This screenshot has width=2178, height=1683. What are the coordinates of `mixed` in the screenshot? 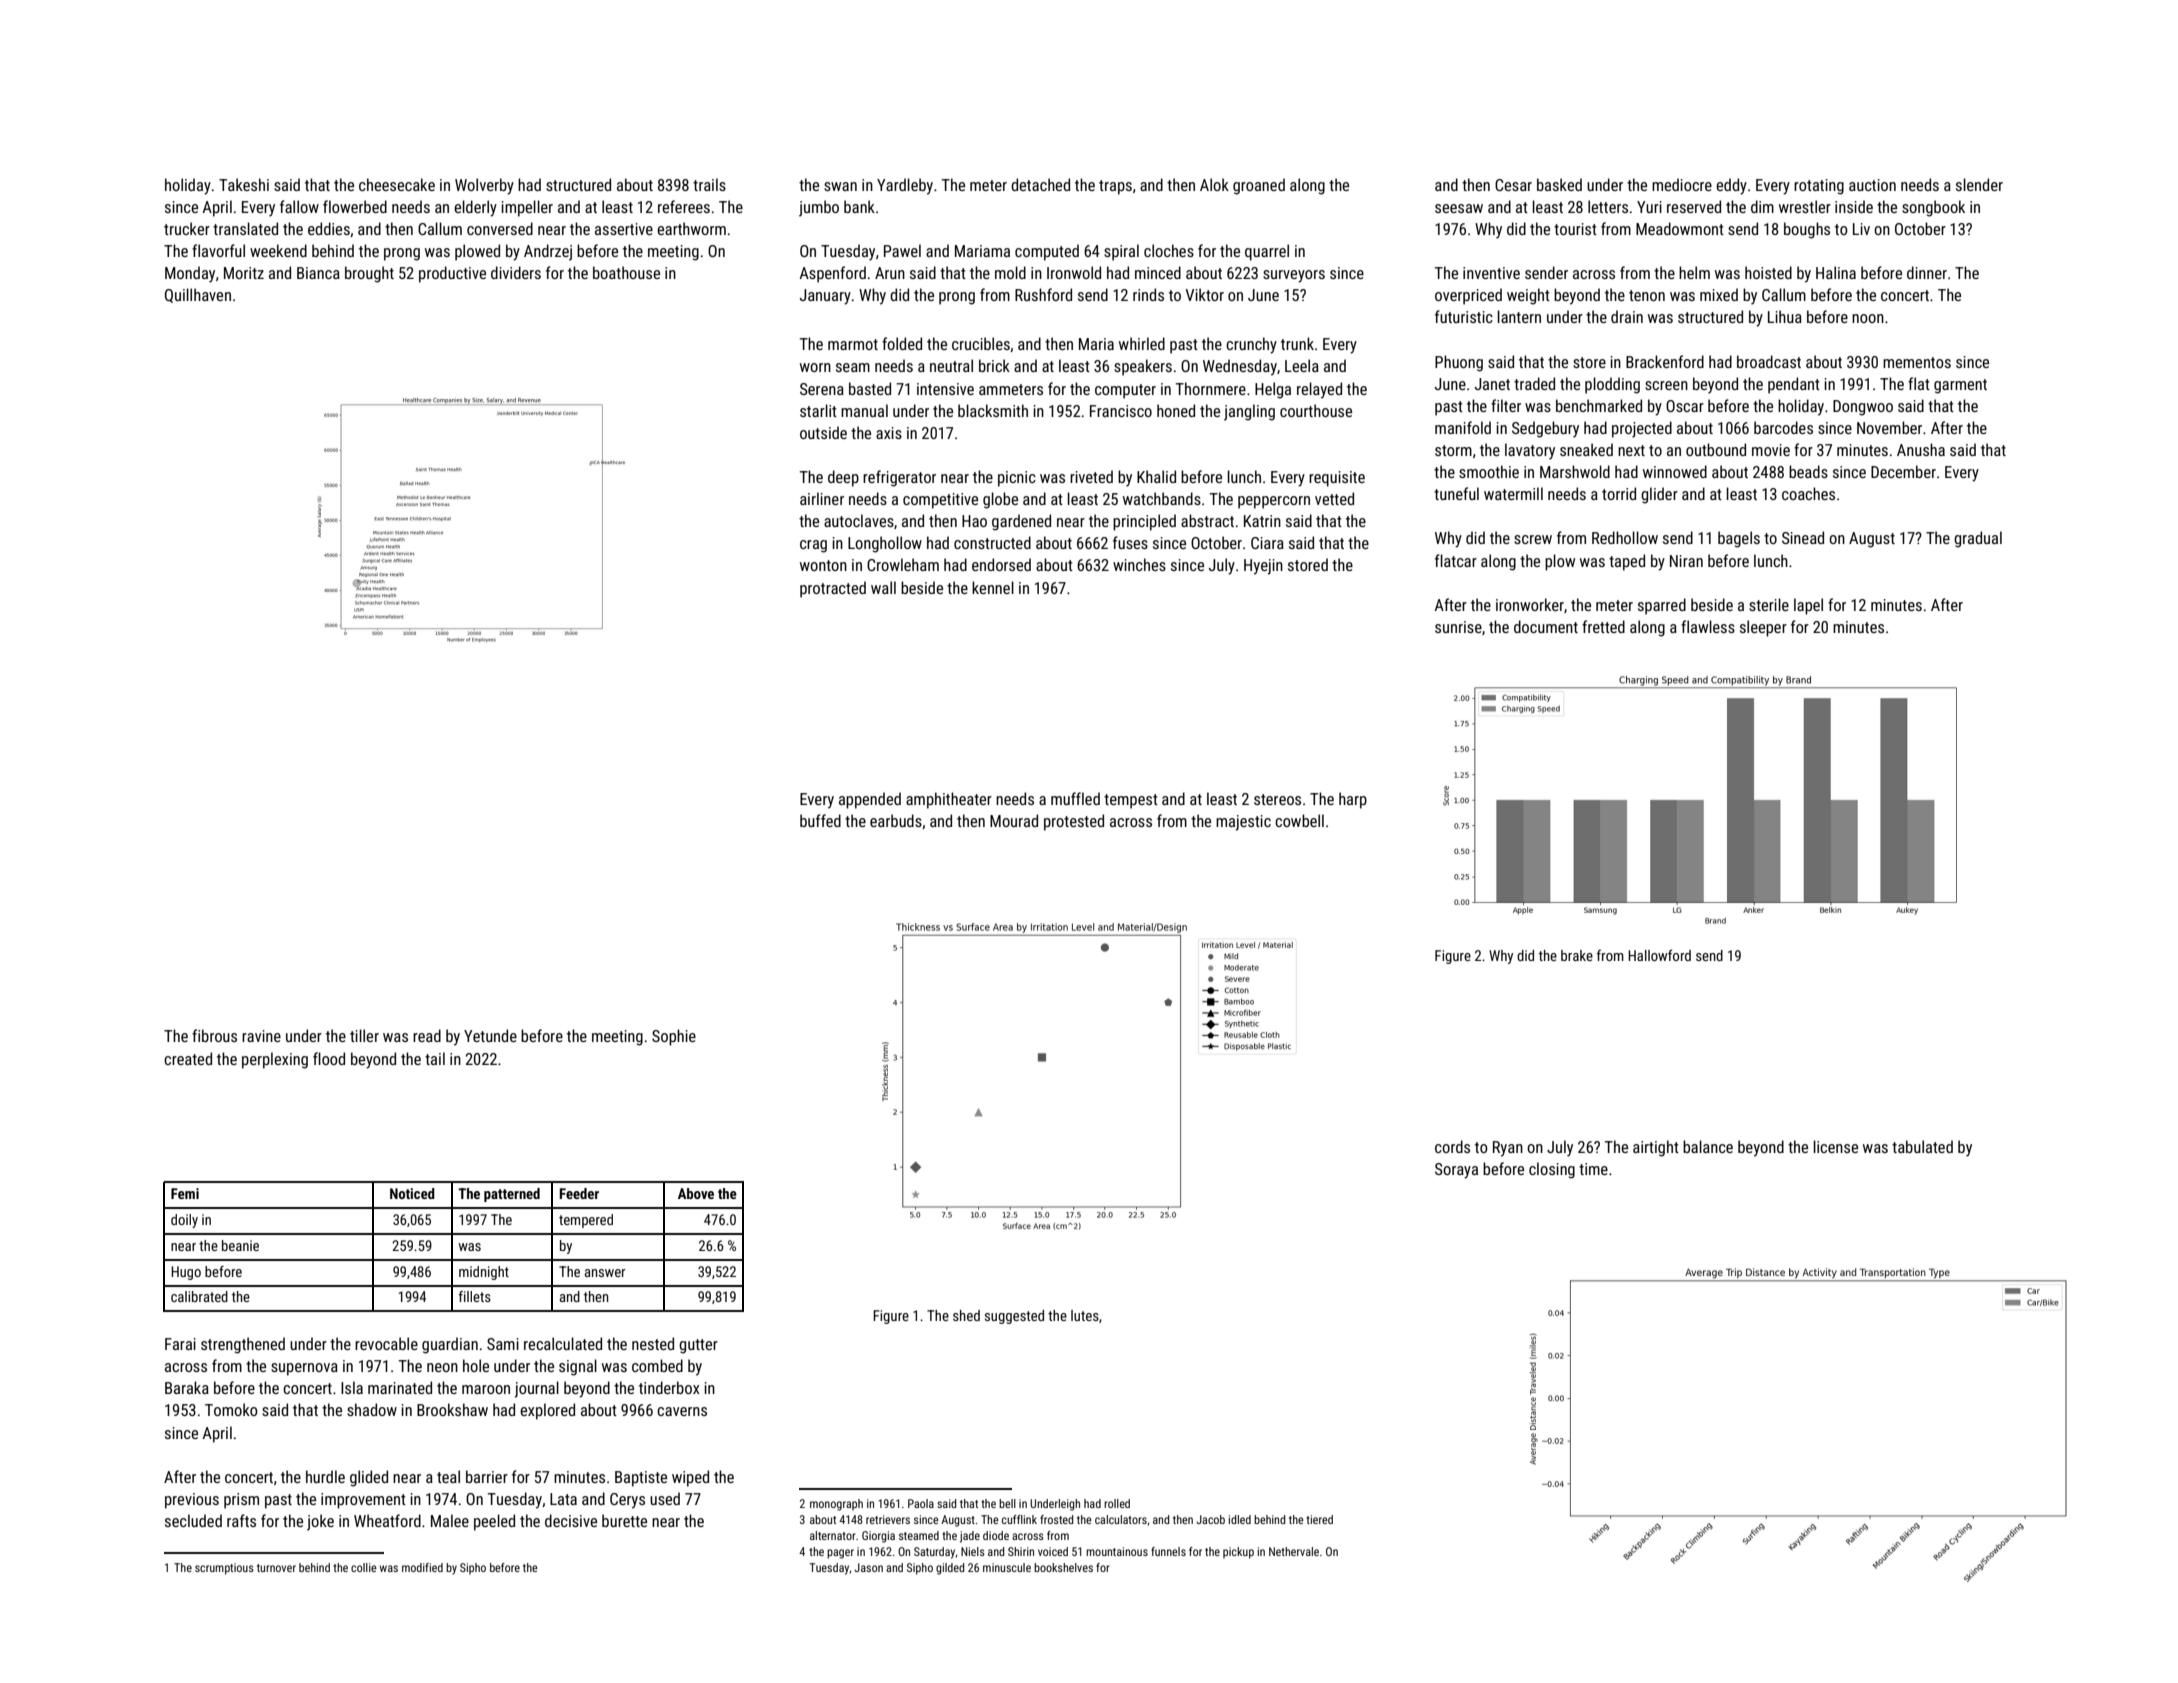 It's located at (1719, 294).
